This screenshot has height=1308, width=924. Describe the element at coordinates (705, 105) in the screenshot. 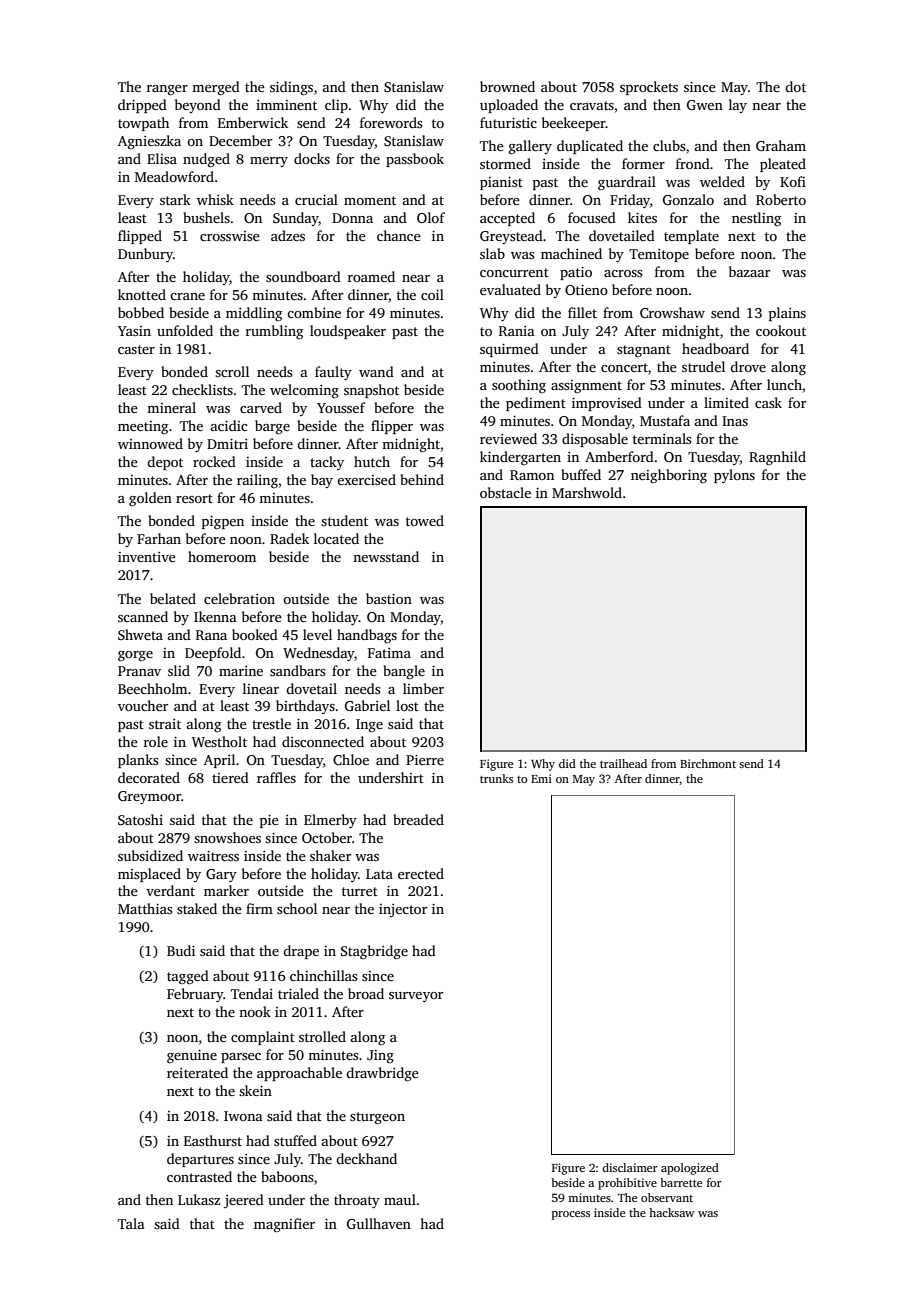

I see `Gwen` at that location.
